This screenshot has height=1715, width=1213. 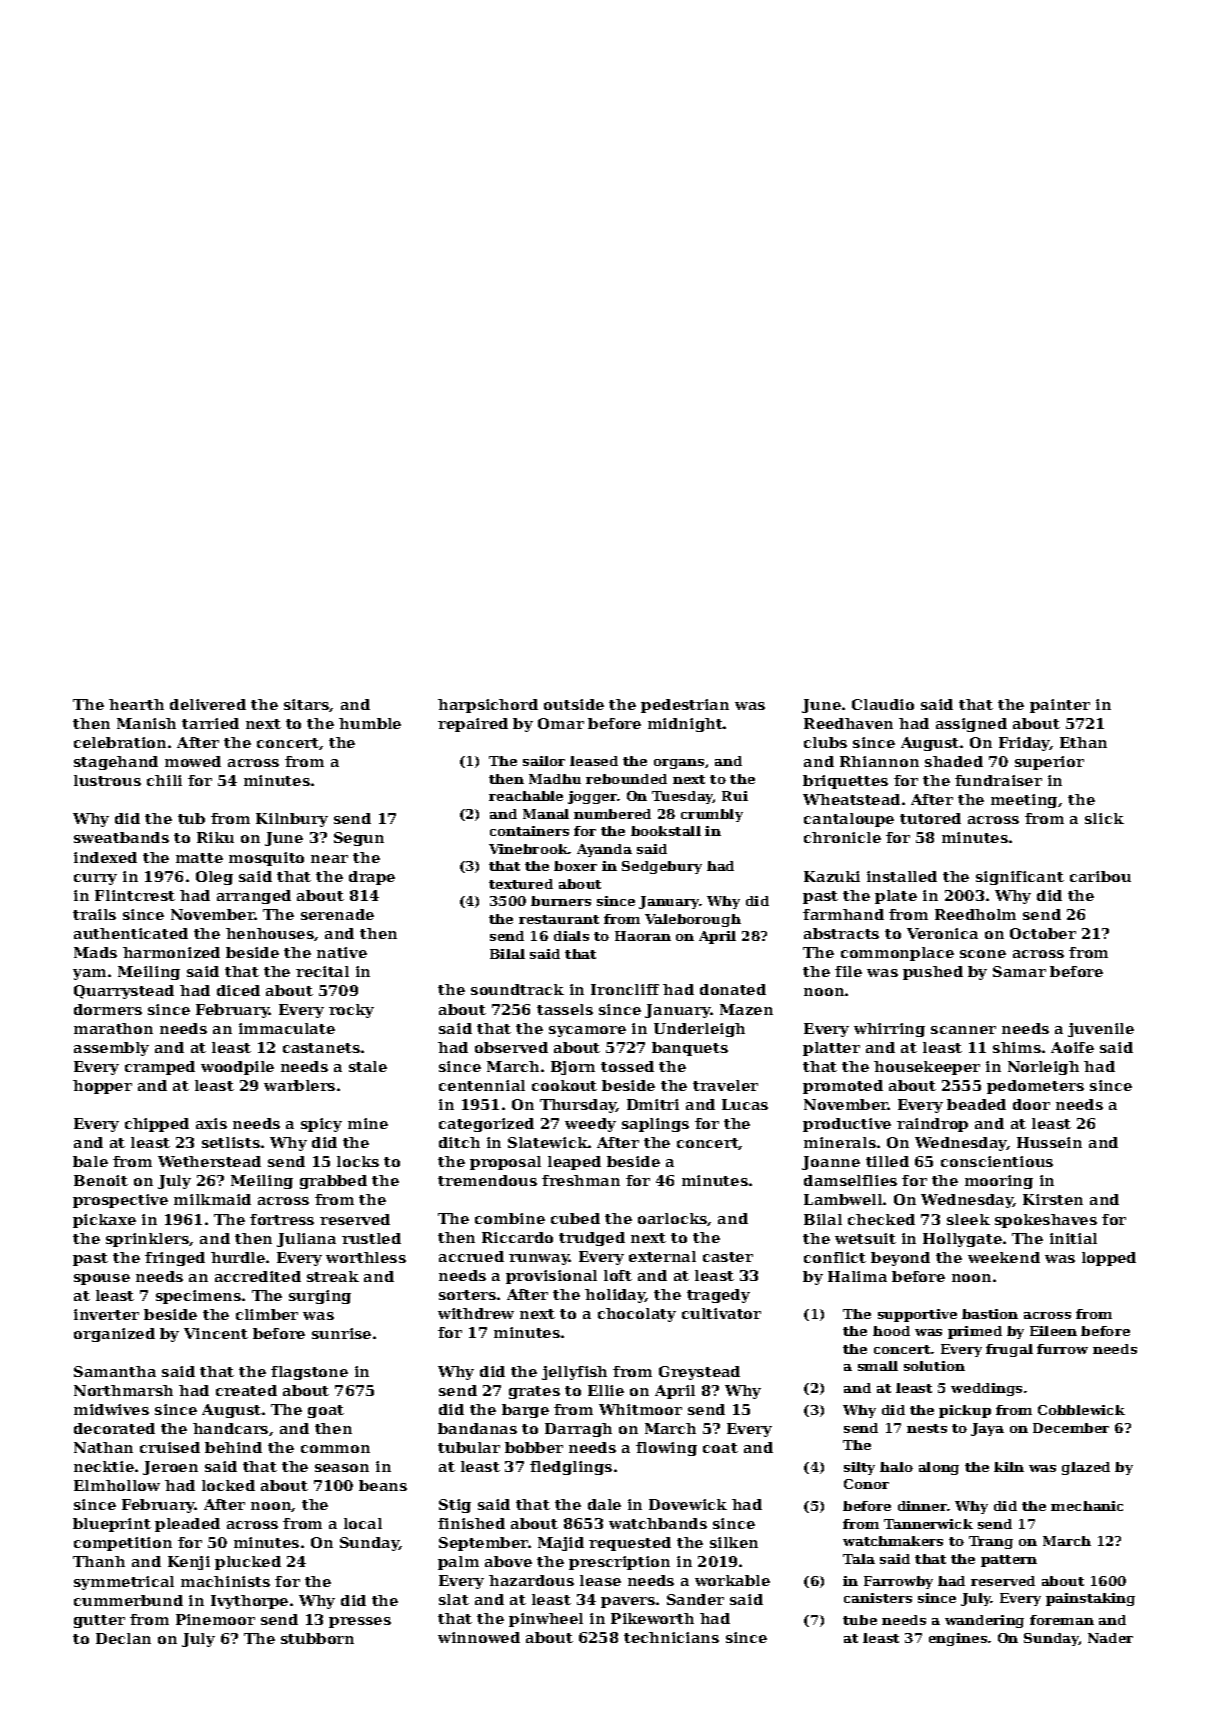 I want to click on whirring, so click(x=889, y=1030).
